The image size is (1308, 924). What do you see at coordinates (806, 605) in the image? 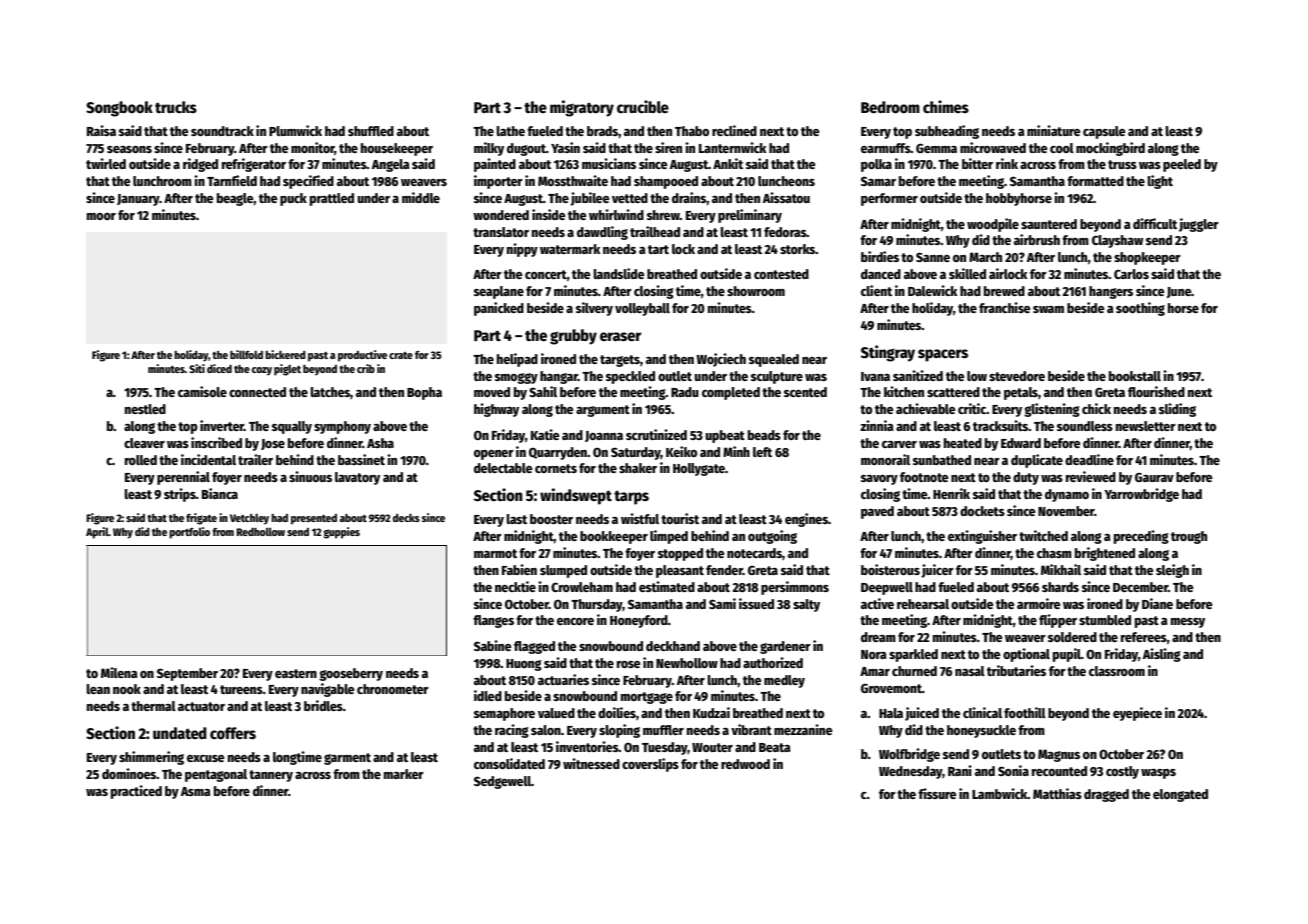
I see `salty` at bounding box center [806, 605].
